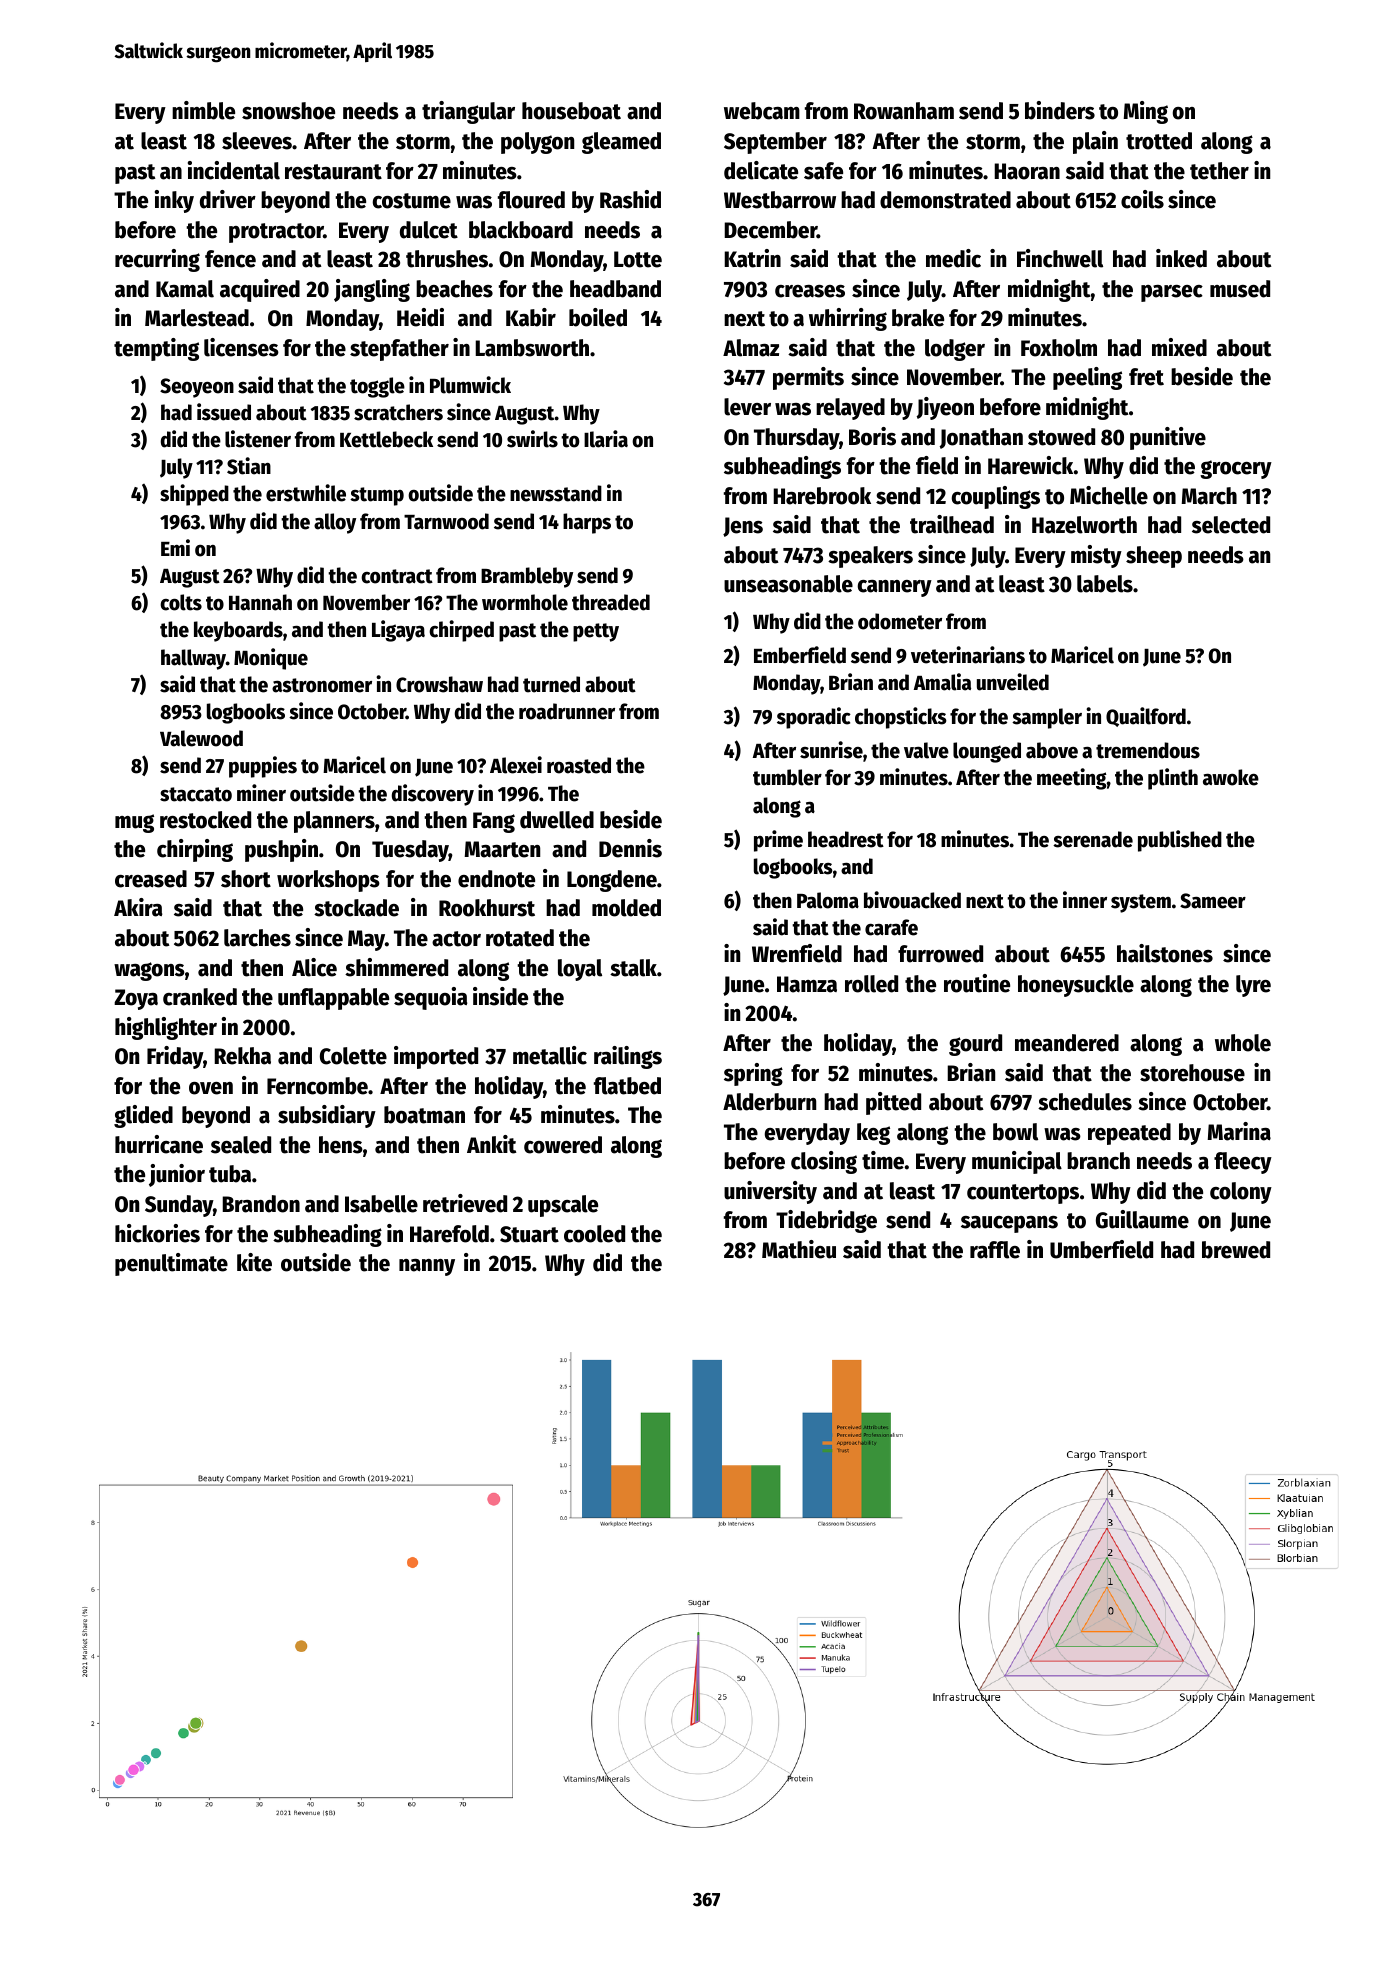 Image resolution: width=1386 pixels, height=1969 pixels. Describe the element at coordinates (1213, 901) in the screenshot. I see `Sameer` at that location.
